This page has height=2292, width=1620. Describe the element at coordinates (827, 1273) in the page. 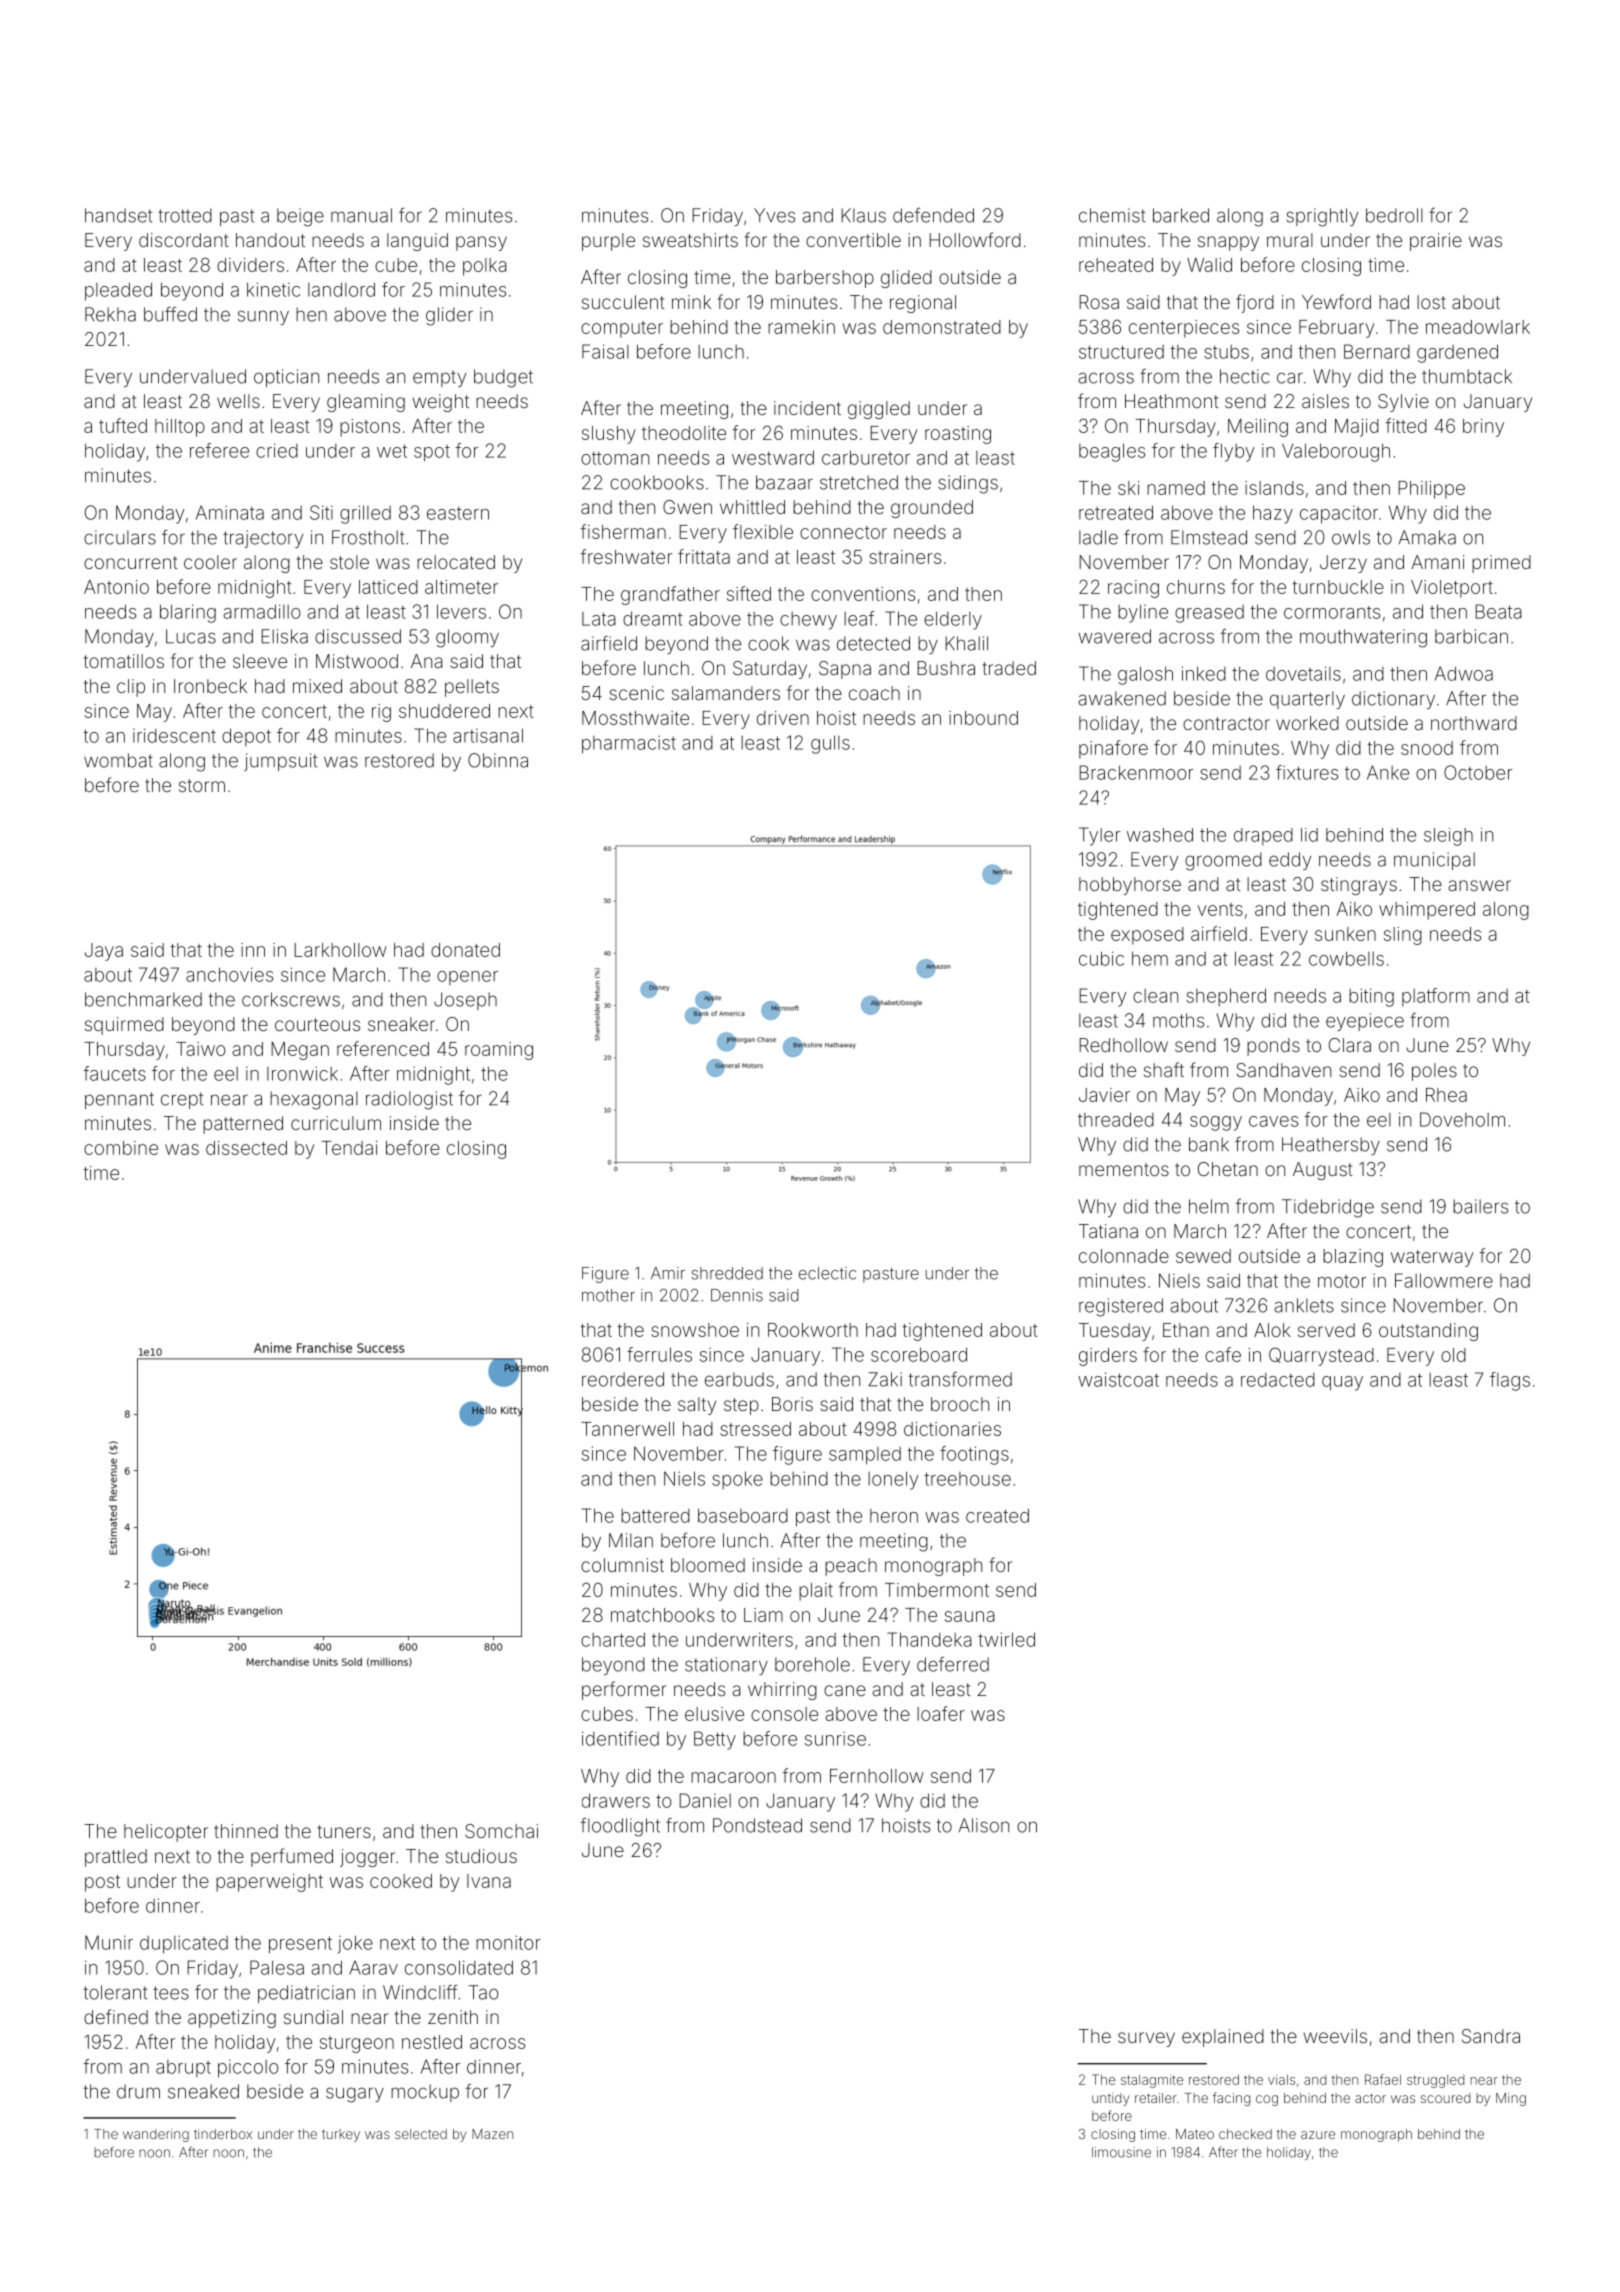

I see `eclectic` at that location.
